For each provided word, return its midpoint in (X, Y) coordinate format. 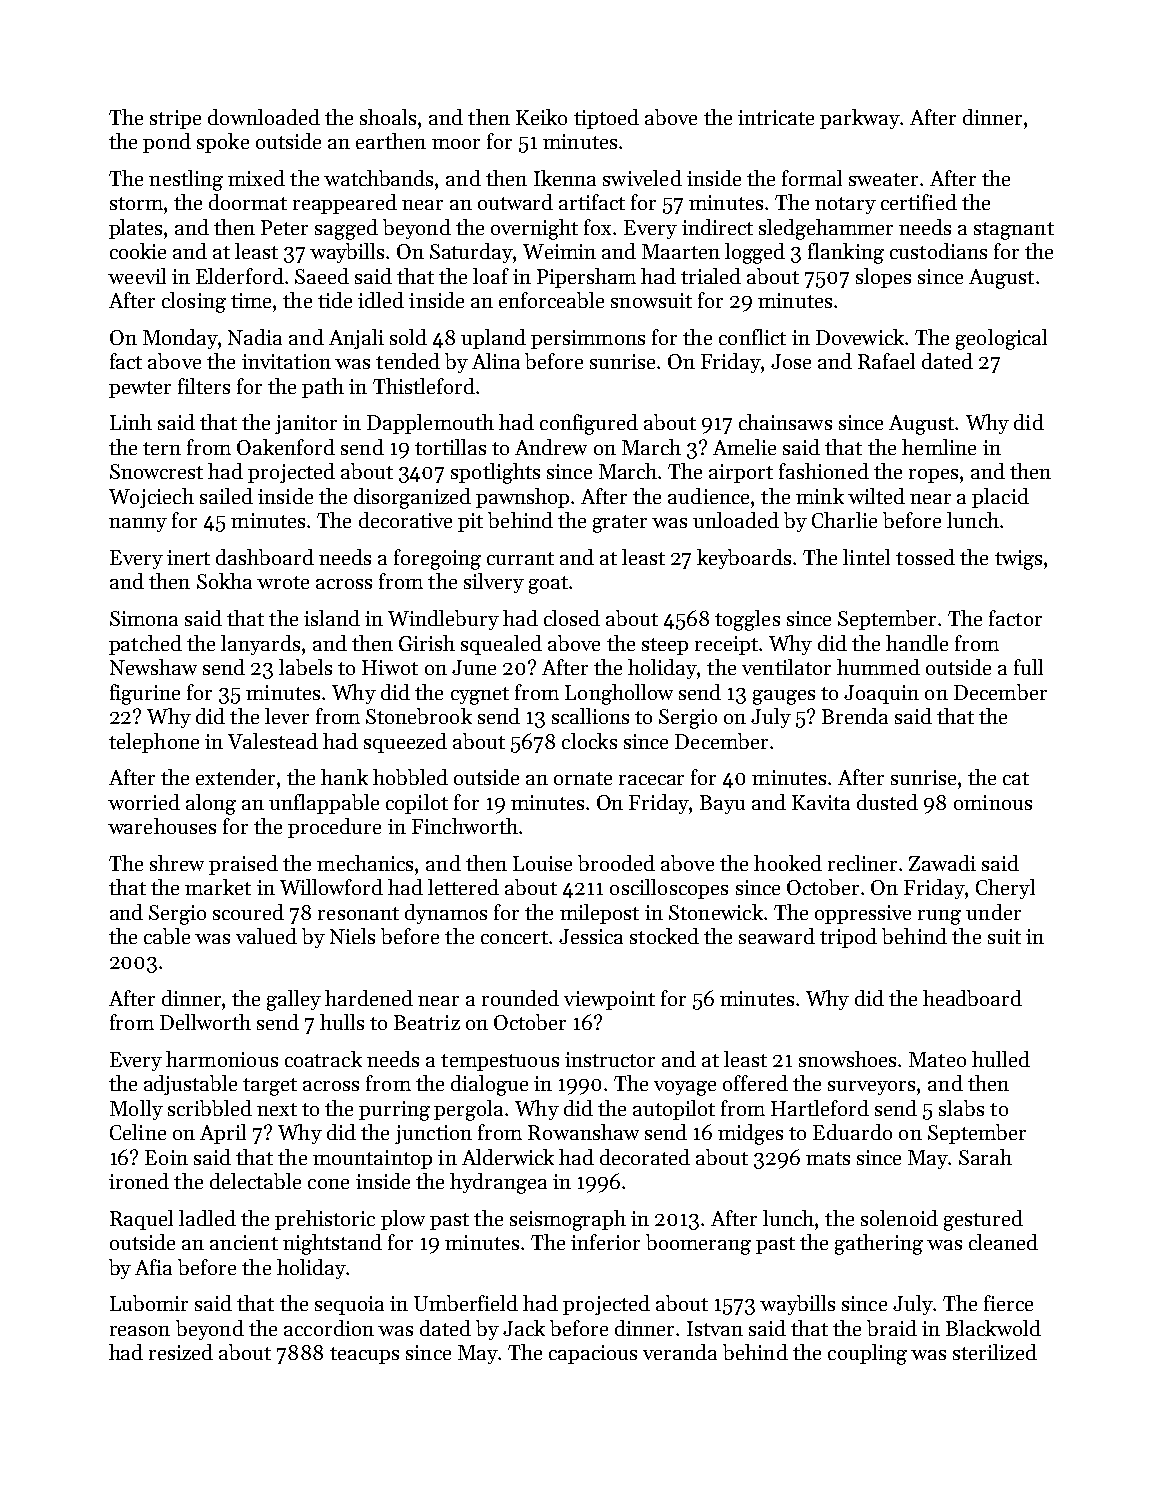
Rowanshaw (583, 1132)
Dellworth (205, 1022)
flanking (846, 253)
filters (204, 386)
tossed (925, 557)
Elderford (240, 276)
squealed (501, 645)
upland (493, 339)
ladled (207, 1218)
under (993, 912)
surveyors (871, 1088)
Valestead (273, 741)
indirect (717, 227)
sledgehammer (826, 229)
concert (514, 937)
